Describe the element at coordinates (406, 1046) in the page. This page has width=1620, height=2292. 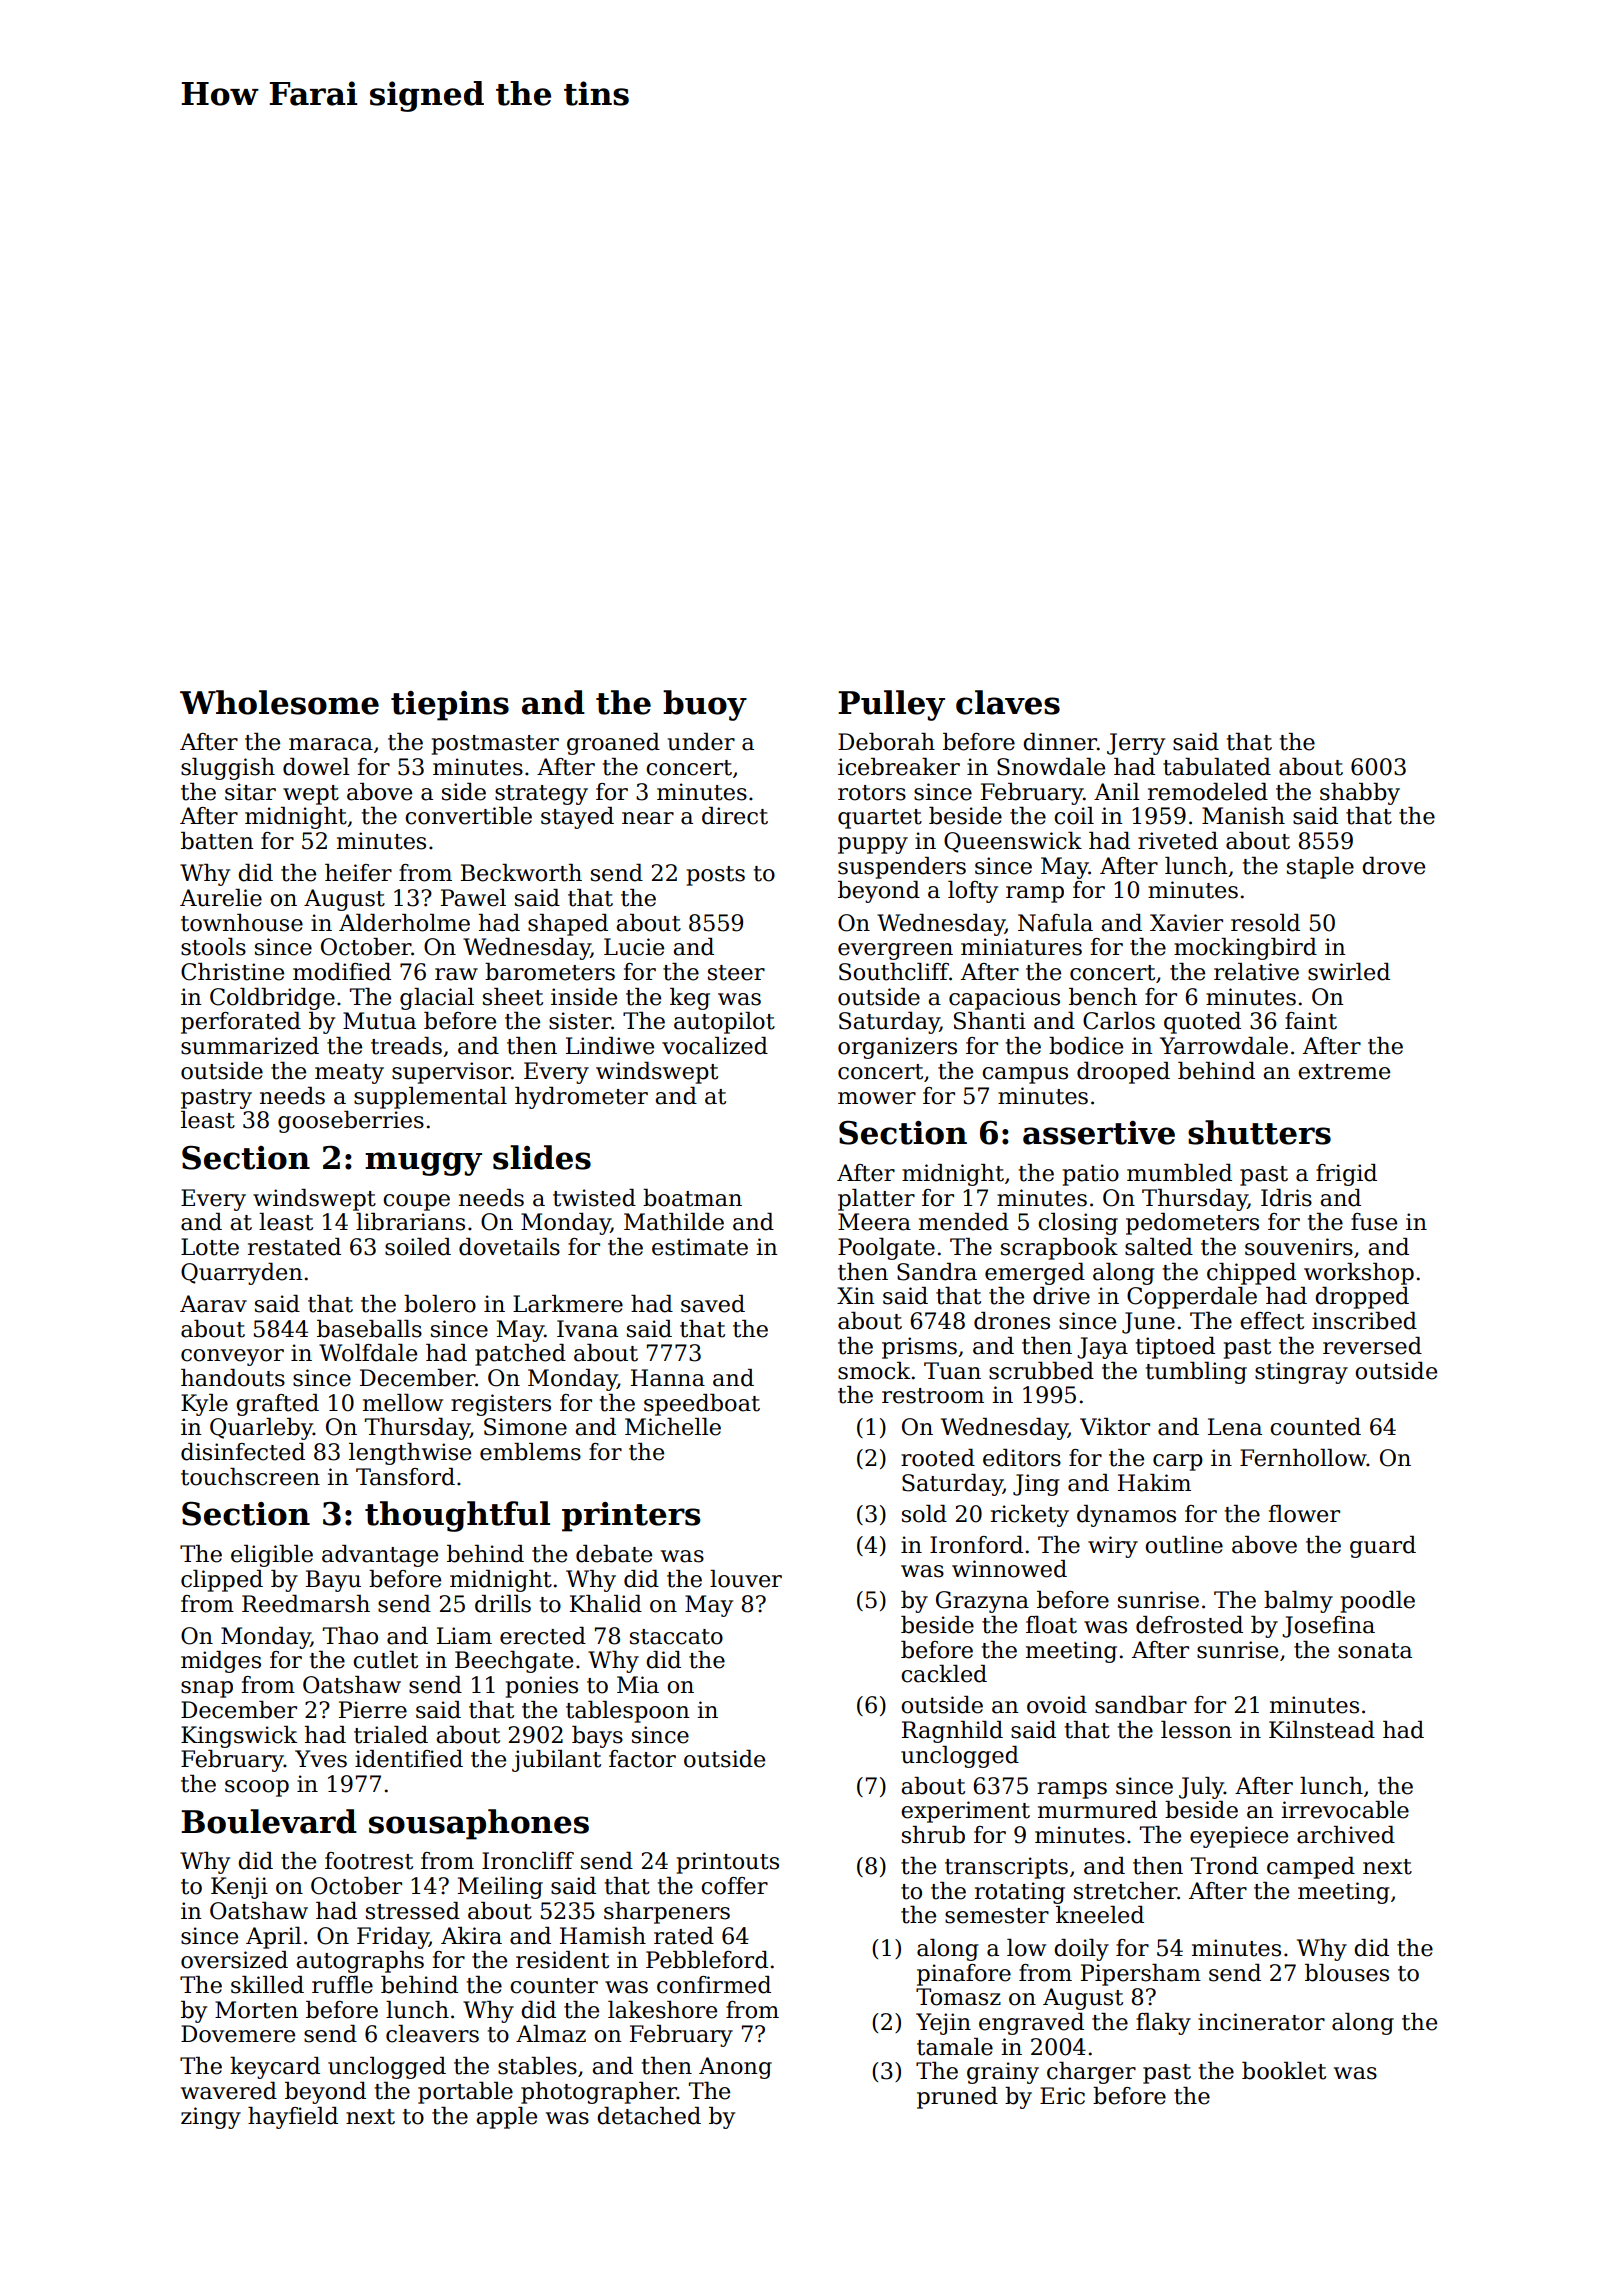
I see `treads` at that location.
